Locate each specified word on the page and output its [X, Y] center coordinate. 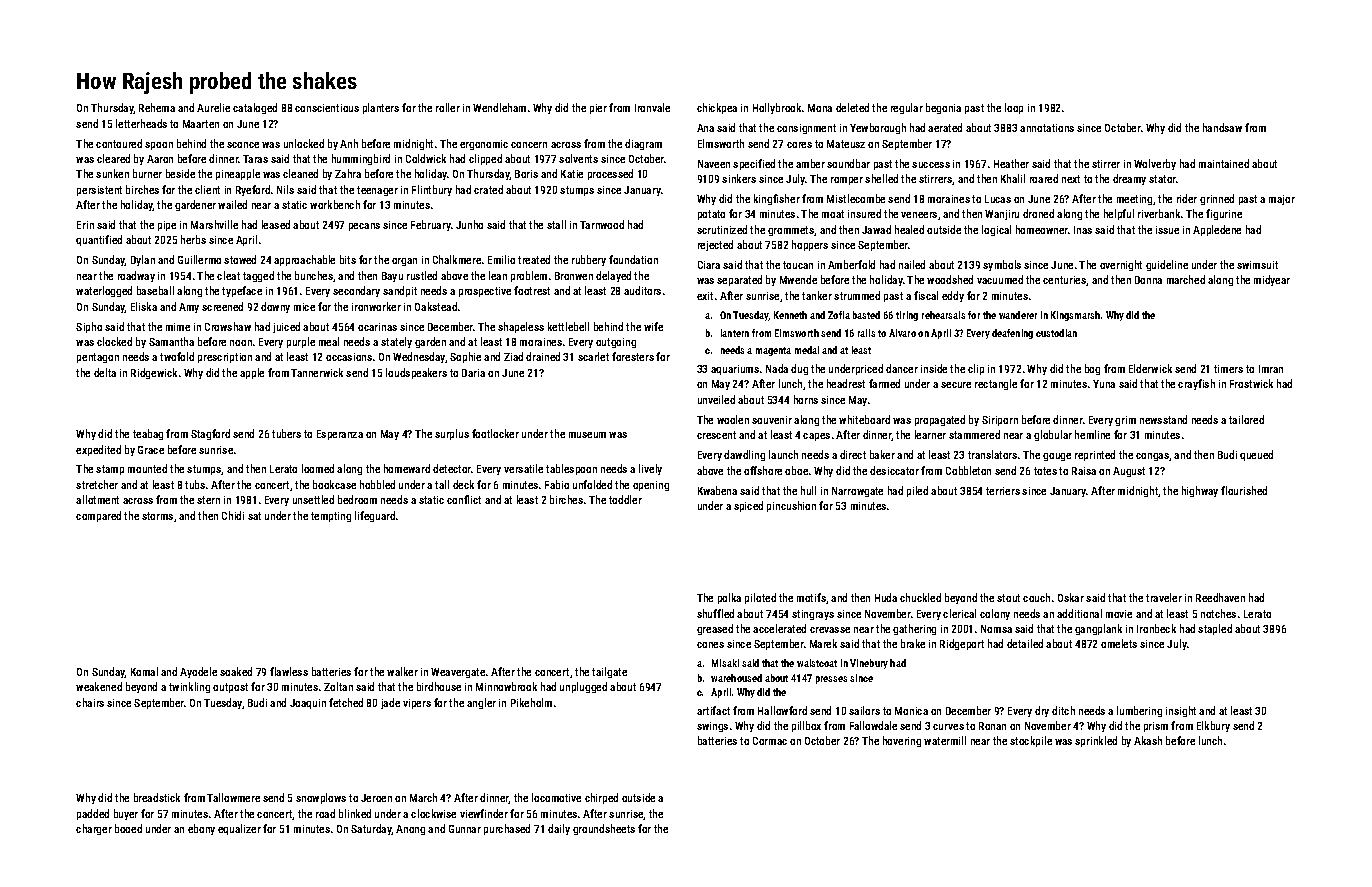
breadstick [157, 797]
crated [488, 189]
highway [1200, 491]
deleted [852, 107]
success [931, 165]
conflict [464, 499]
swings [712, 727]
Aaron [160, 159]
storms [157, 516]
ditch [1063, 710]
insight [1181, 711]
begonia [943, 108]
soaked [236, 671]
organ [404, 262]
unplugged [583, 687]
